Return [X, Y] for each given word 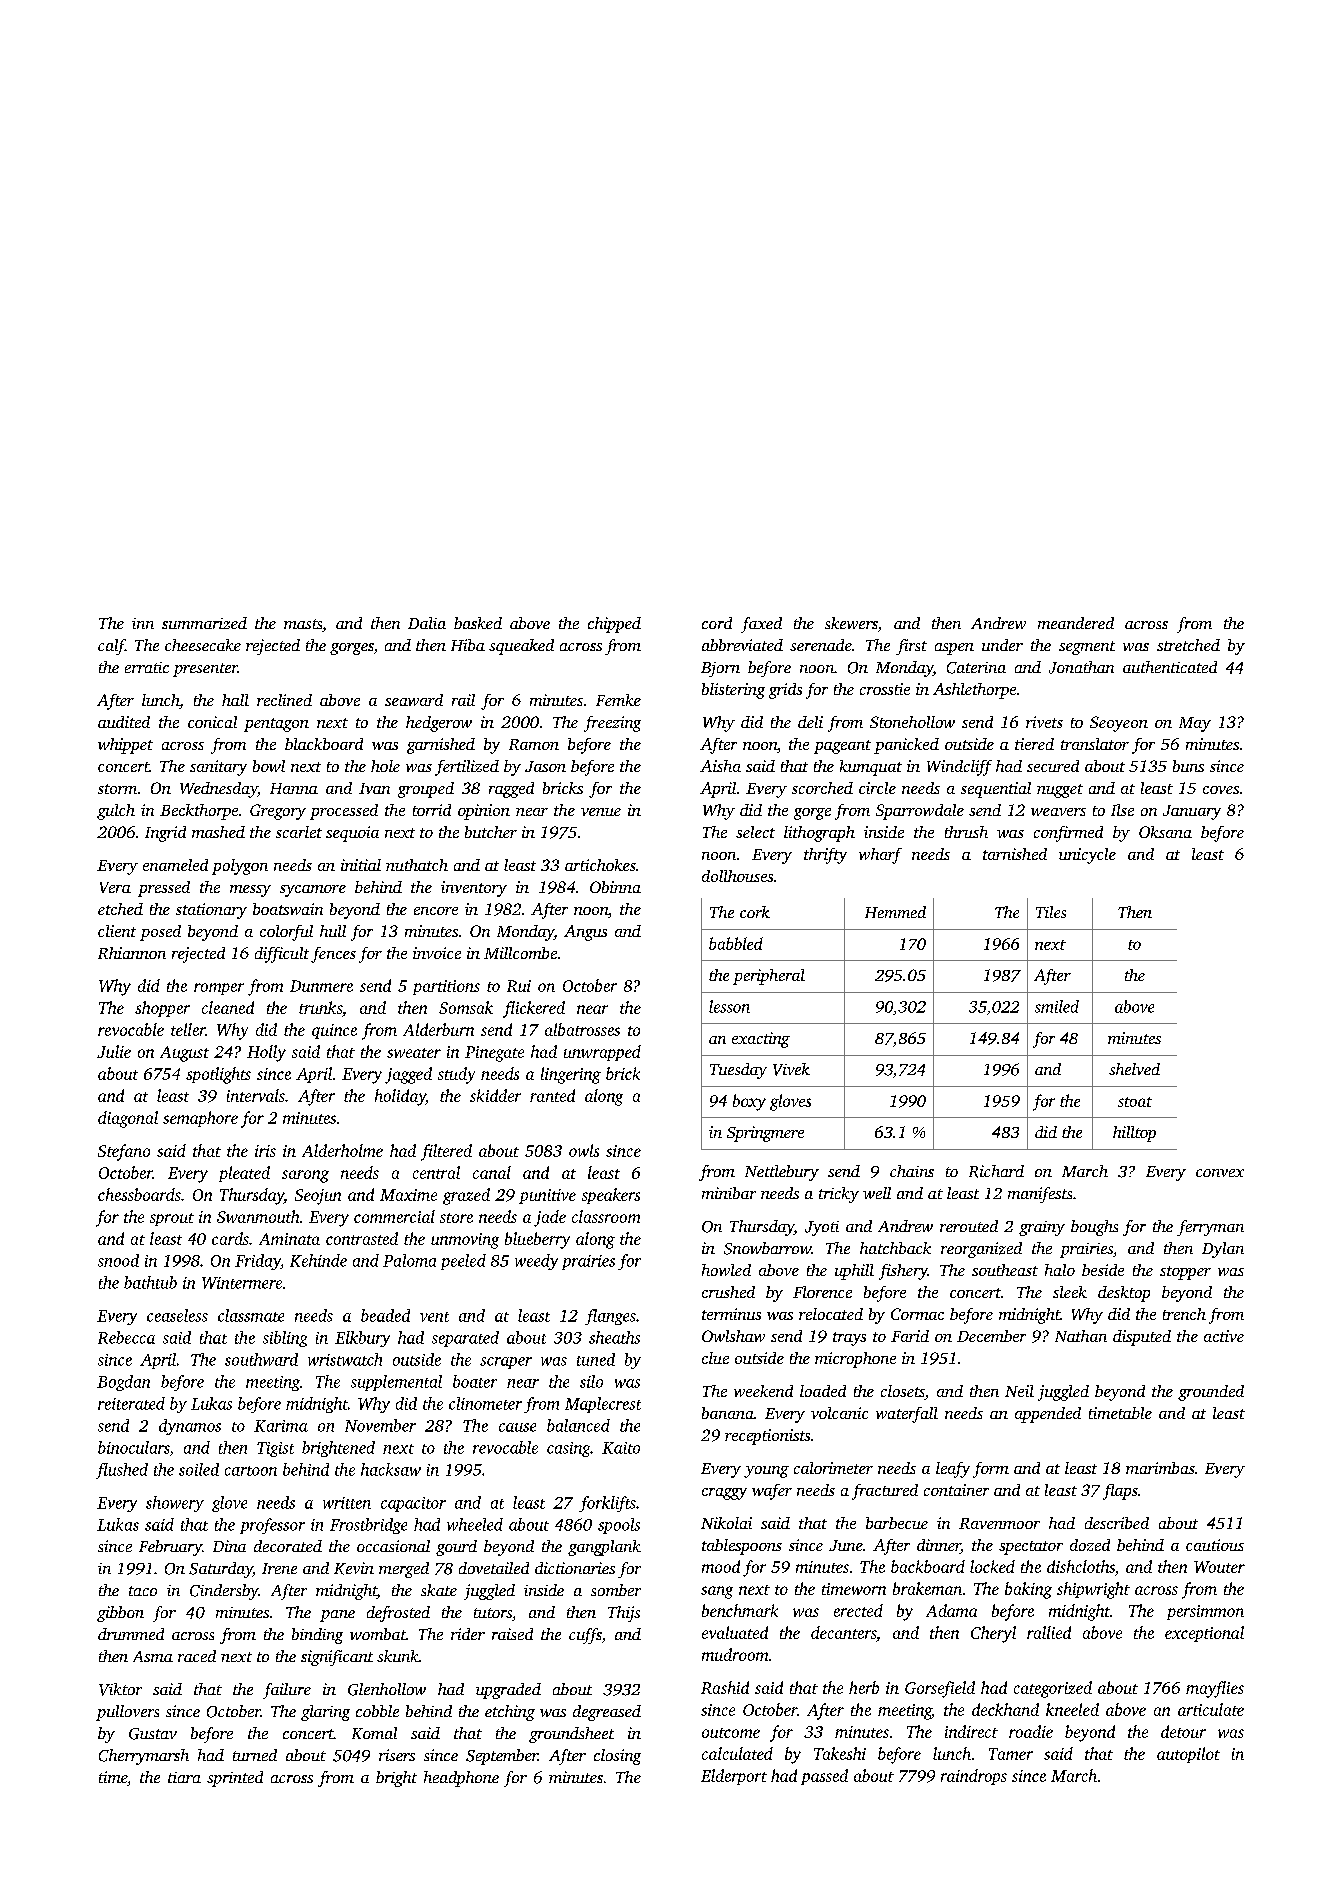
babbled [736, 943]
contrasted [362, 1238]
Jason [545, 766]
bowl [269, 766]
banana [728, 1413]
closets [903, 1392]
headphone [461, 1779]
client [117, 931]
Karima [281, 1426]
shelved [1134, 1069]
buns [1188, 766]
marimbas [1160, 1468]
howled [726, 1270]
